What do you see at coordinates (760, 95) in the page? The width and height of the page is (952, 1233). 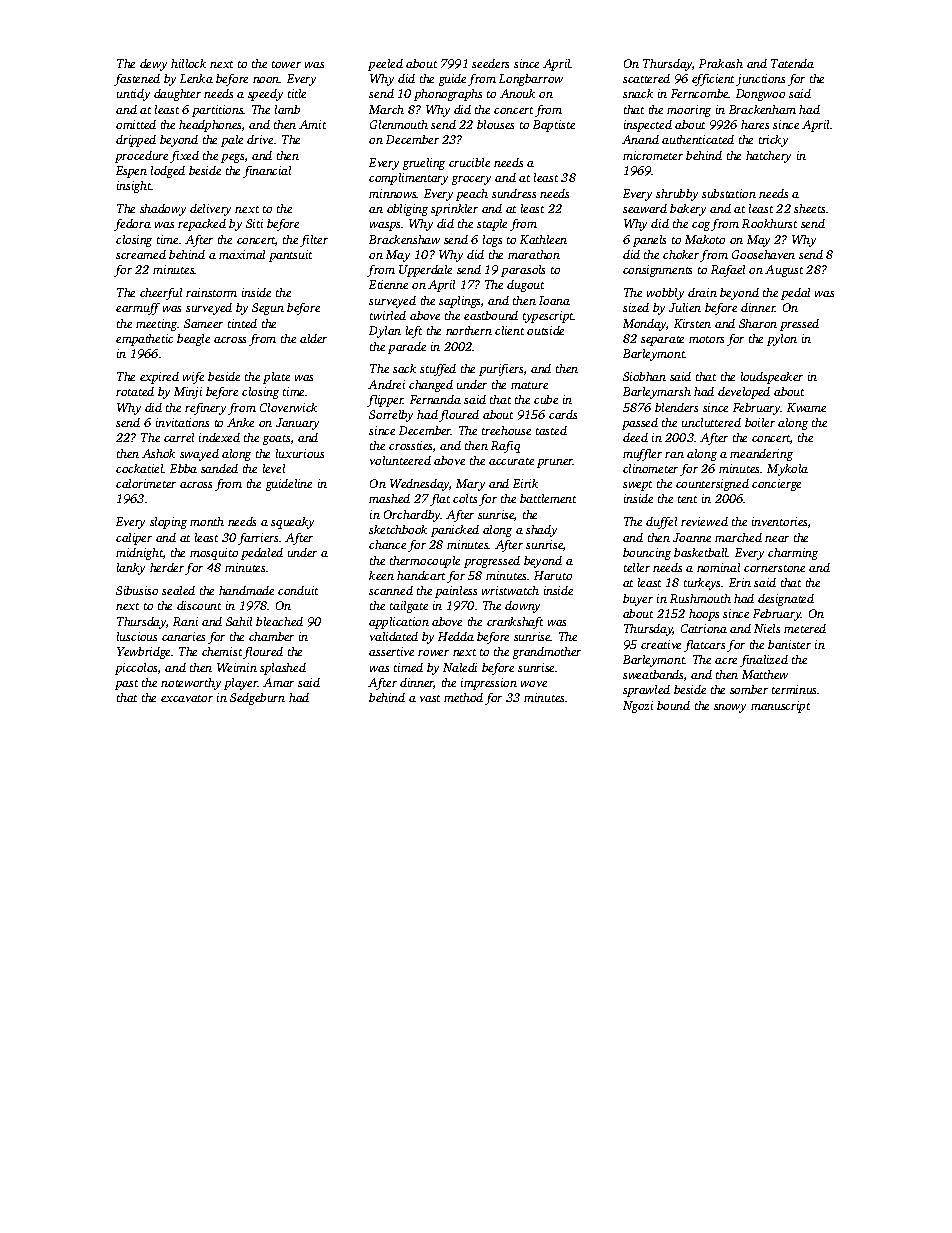 I see `Dongwoo` at bounding box center [760, 95].
